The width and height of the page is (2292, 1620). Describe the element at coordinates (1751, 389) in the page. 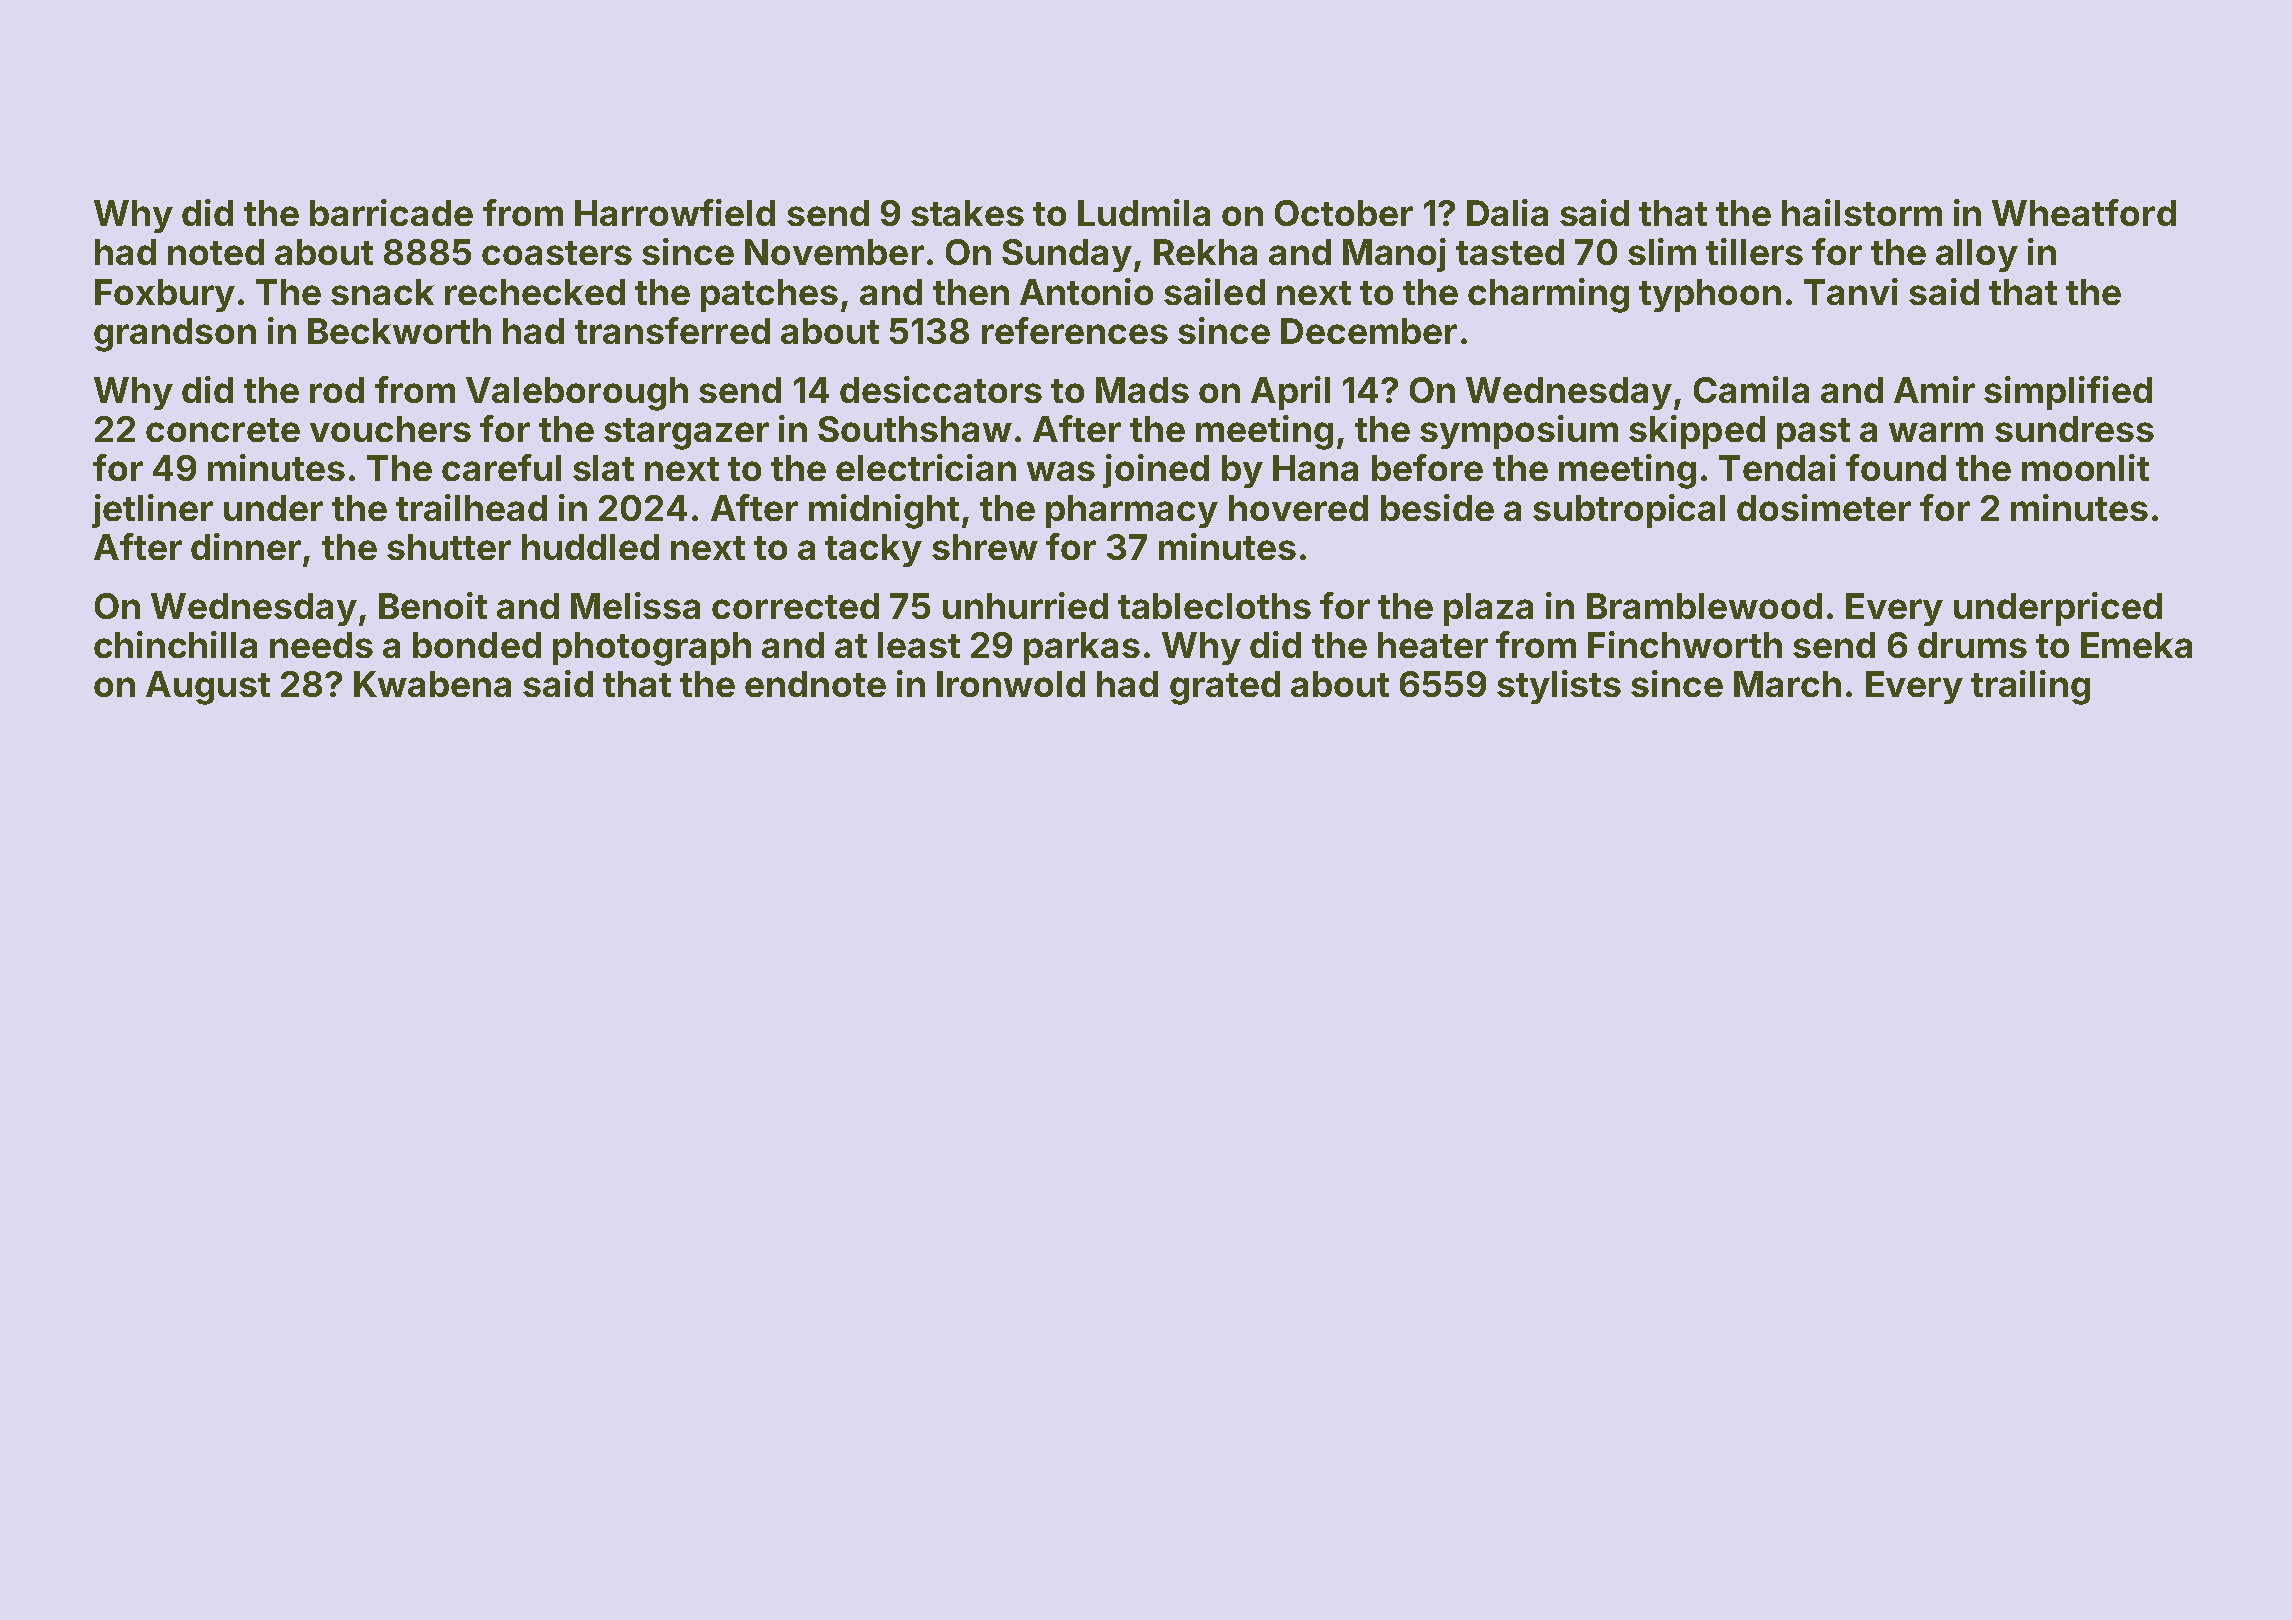

I see `Camila` at that location.
